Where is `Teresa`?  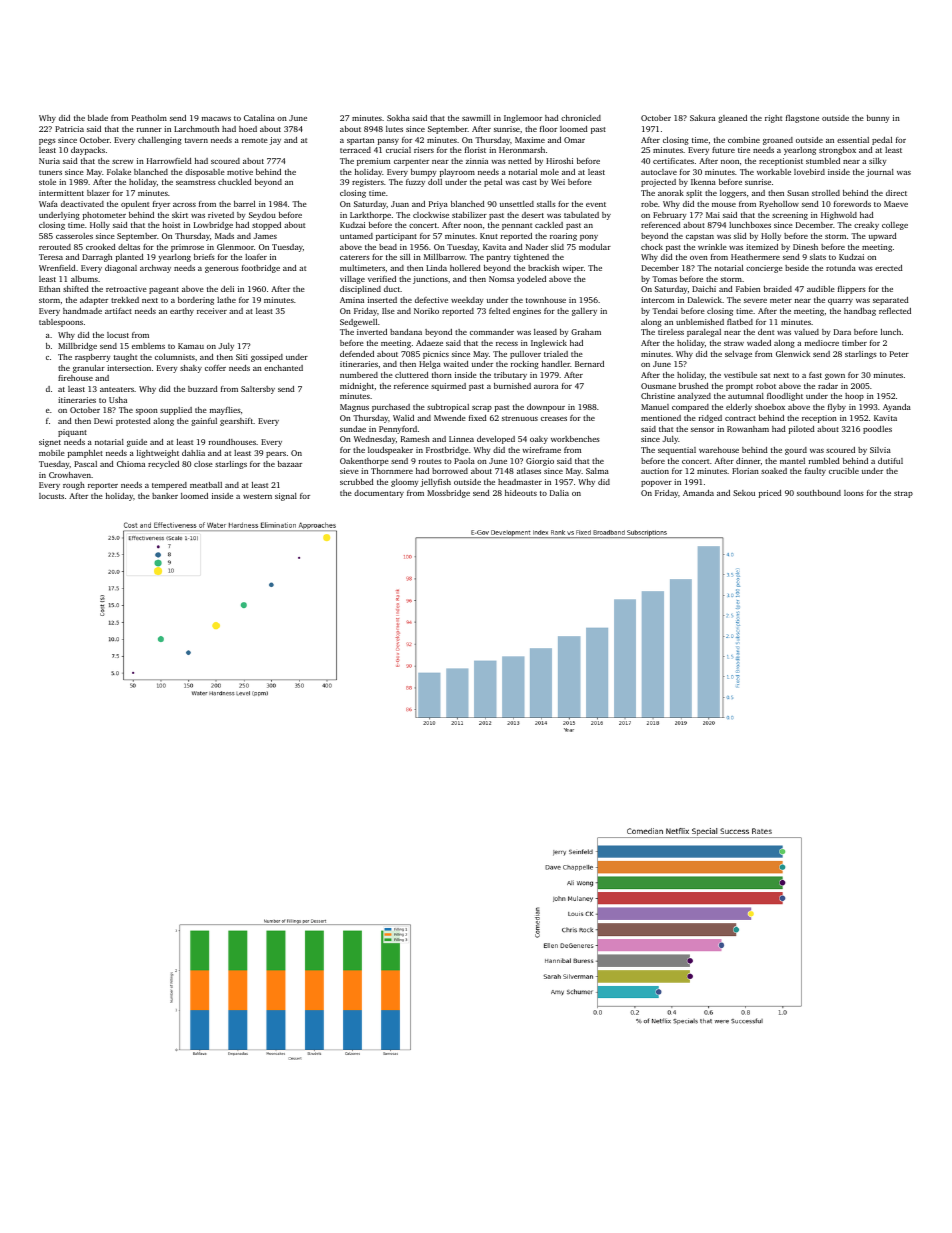 Teresa is located at coordinates (51, 257).
